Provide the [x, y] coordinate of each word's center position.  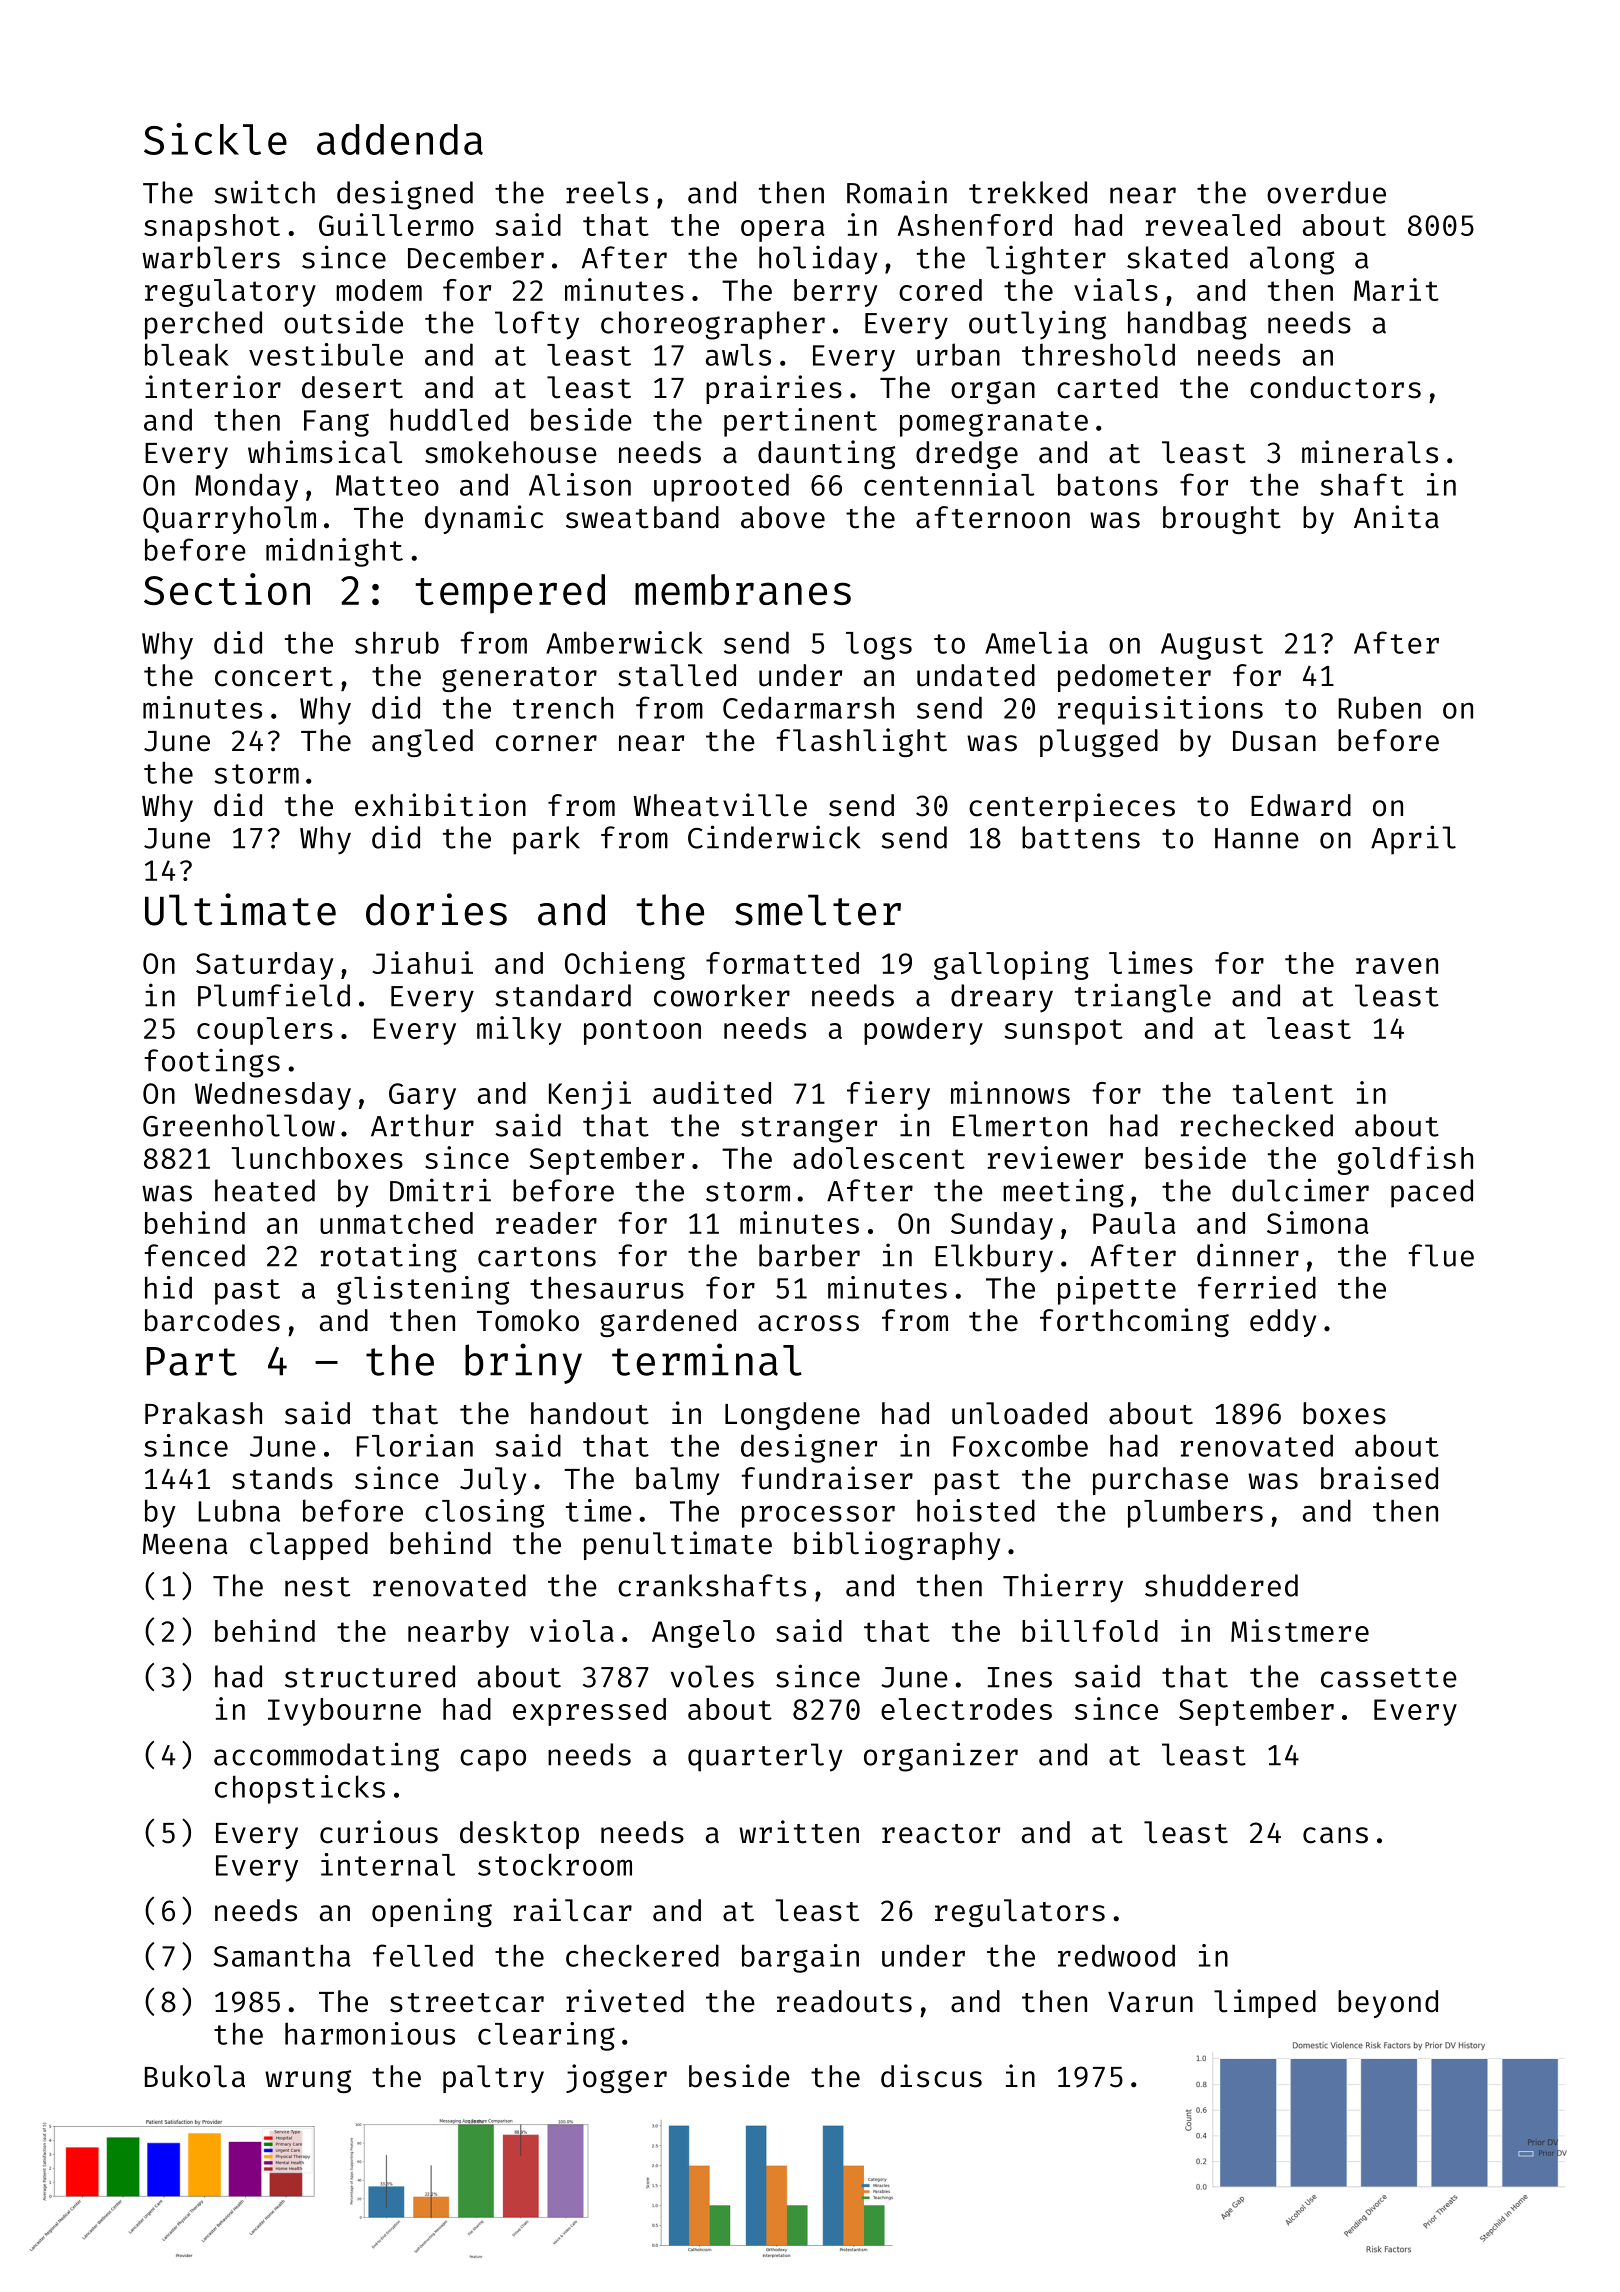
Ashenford [975, 225]
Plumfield [274, 995]
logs [879, 646]
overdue [1326, 192]
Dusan [1274, 741]
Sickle [215, 139]
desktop [519, 1835]
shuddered [1221, 1585]
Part [191, 1361]
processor [818, 1517]
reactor [941, 1834]
